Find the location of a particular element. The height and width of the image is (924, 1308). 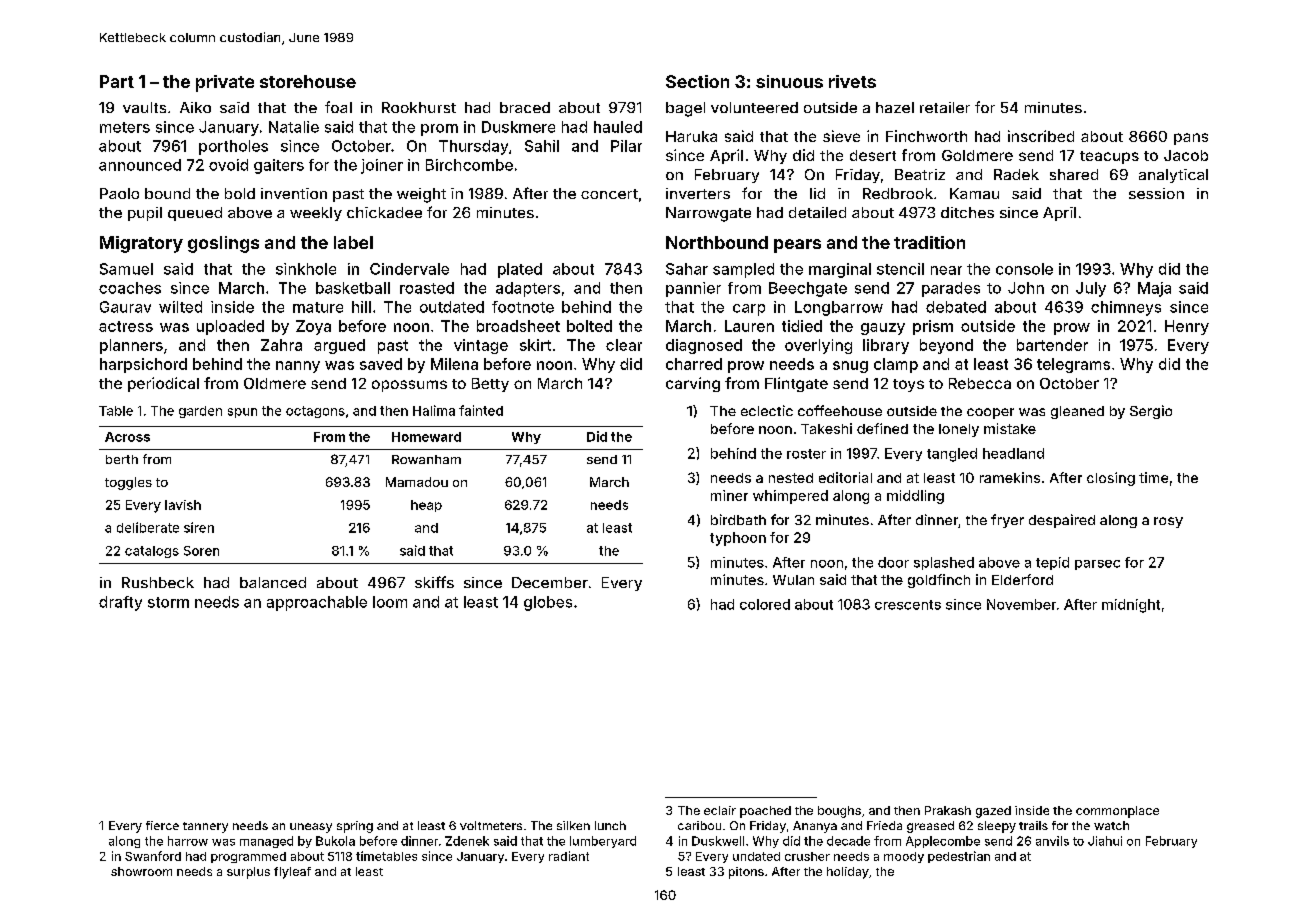

catalogs is located at coordinates (152, 552).
